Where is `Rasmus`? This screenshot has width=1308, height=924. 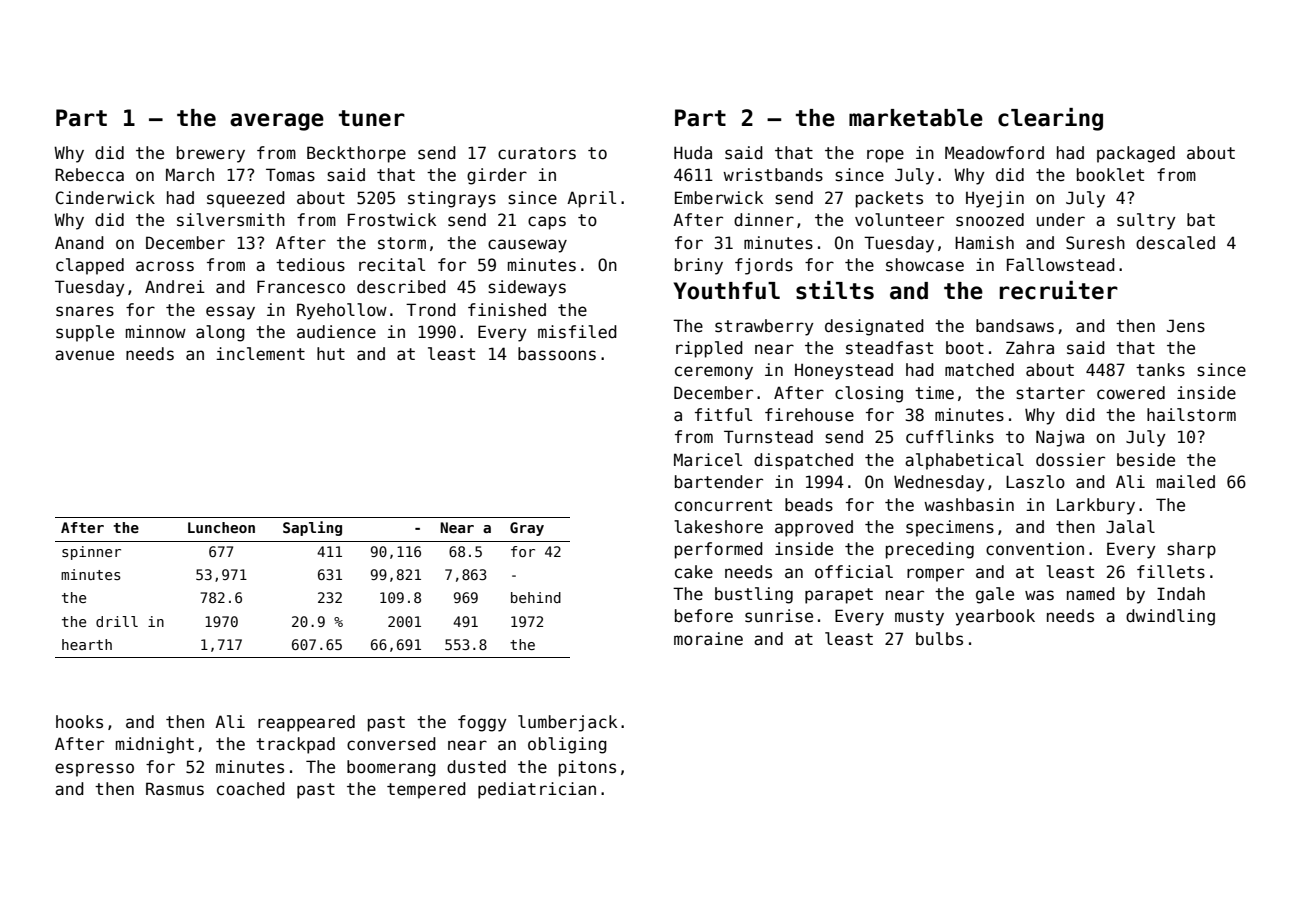 Rasmus is located at coordinates (175, 789).
